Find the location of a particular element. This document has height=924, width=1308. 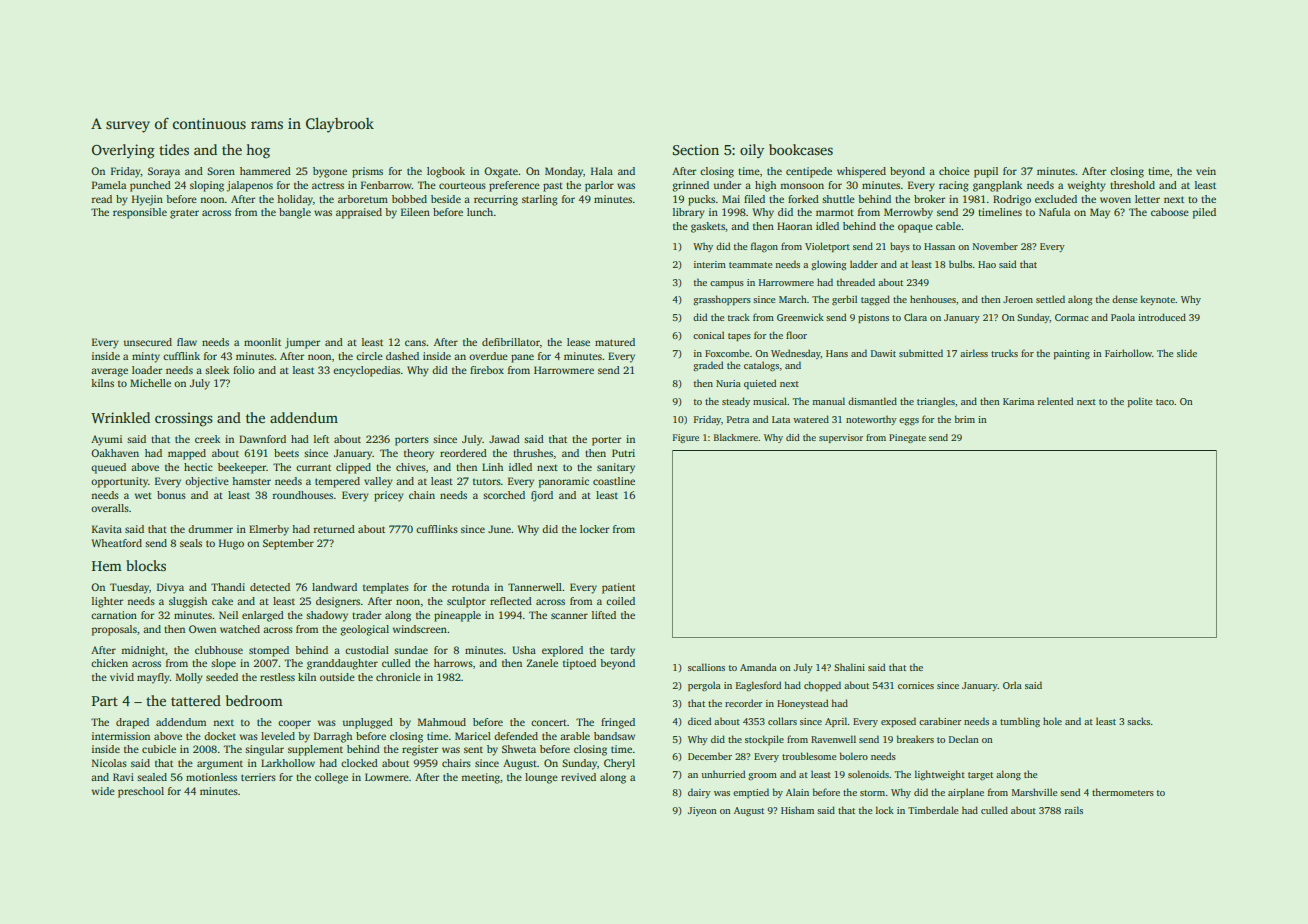

sacks is located at coordinates (1138, 721).
